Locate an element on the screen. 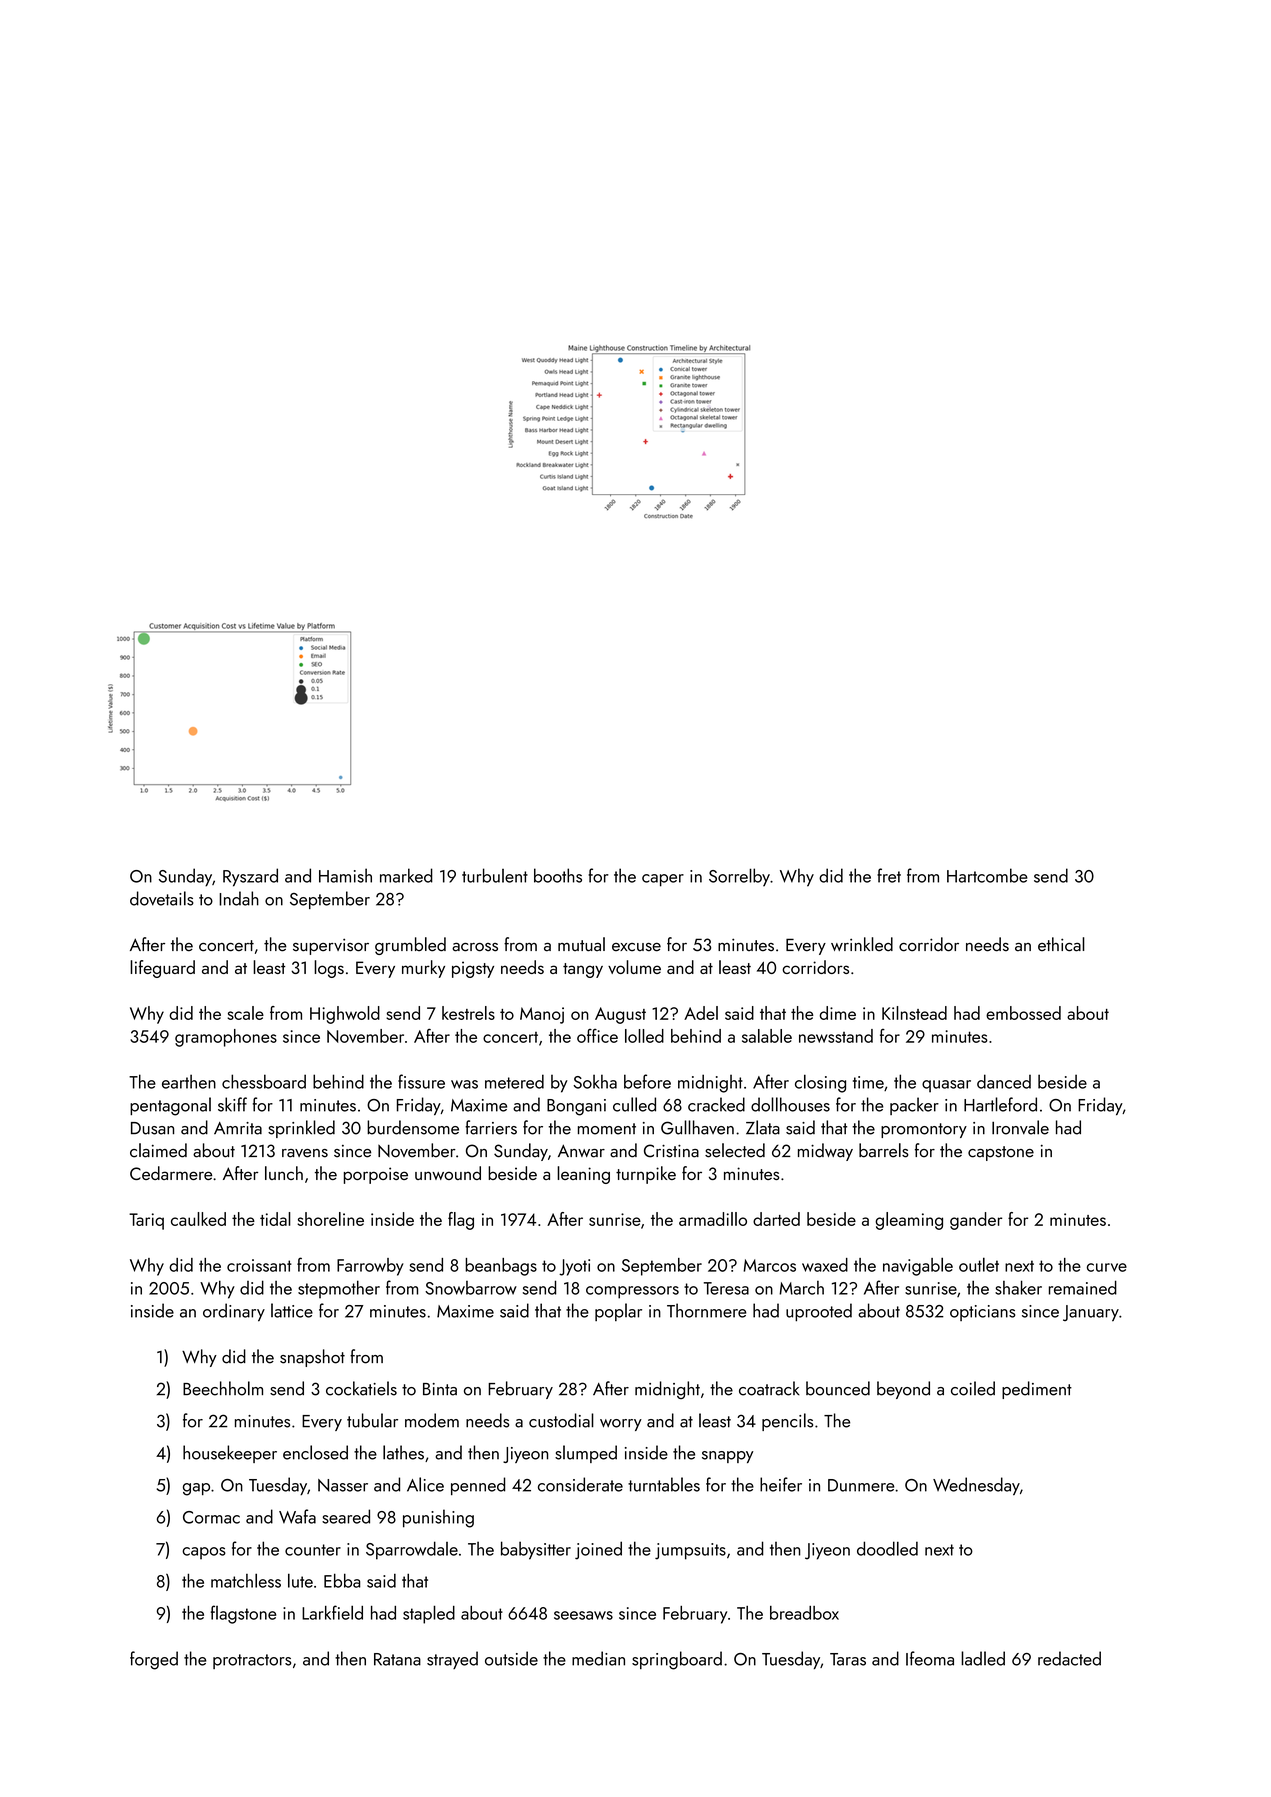 The width and height of the screenshot is (1271, 1797). bounced is located at coordinates (838, 1388).
